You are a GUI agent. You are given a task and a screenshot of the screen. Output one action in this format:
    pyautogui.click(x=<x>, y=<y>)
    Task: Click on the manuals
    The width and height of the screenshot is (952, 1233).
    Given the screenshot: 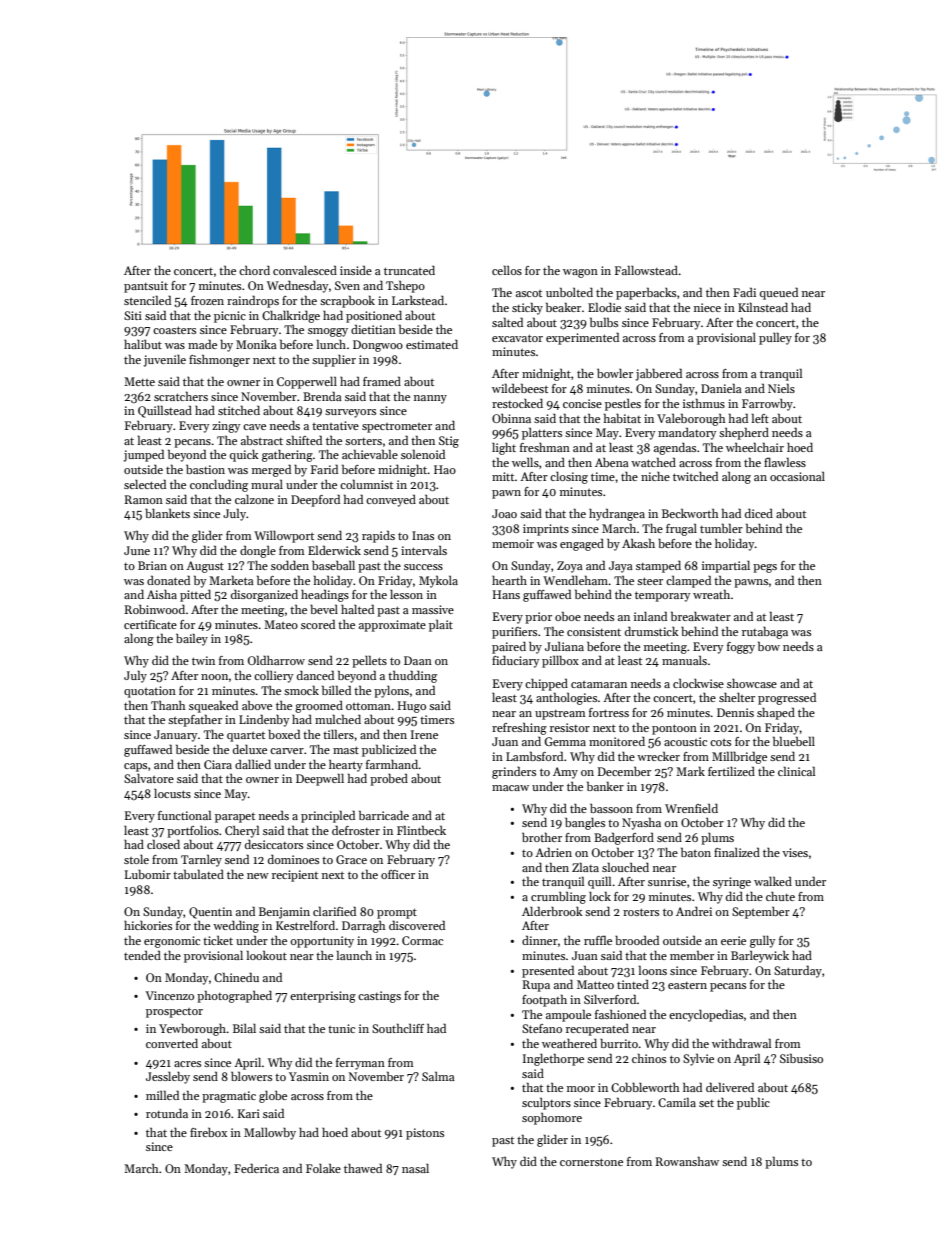 What is the action you would take?
    pyautogui.click(x=684, y=660)
